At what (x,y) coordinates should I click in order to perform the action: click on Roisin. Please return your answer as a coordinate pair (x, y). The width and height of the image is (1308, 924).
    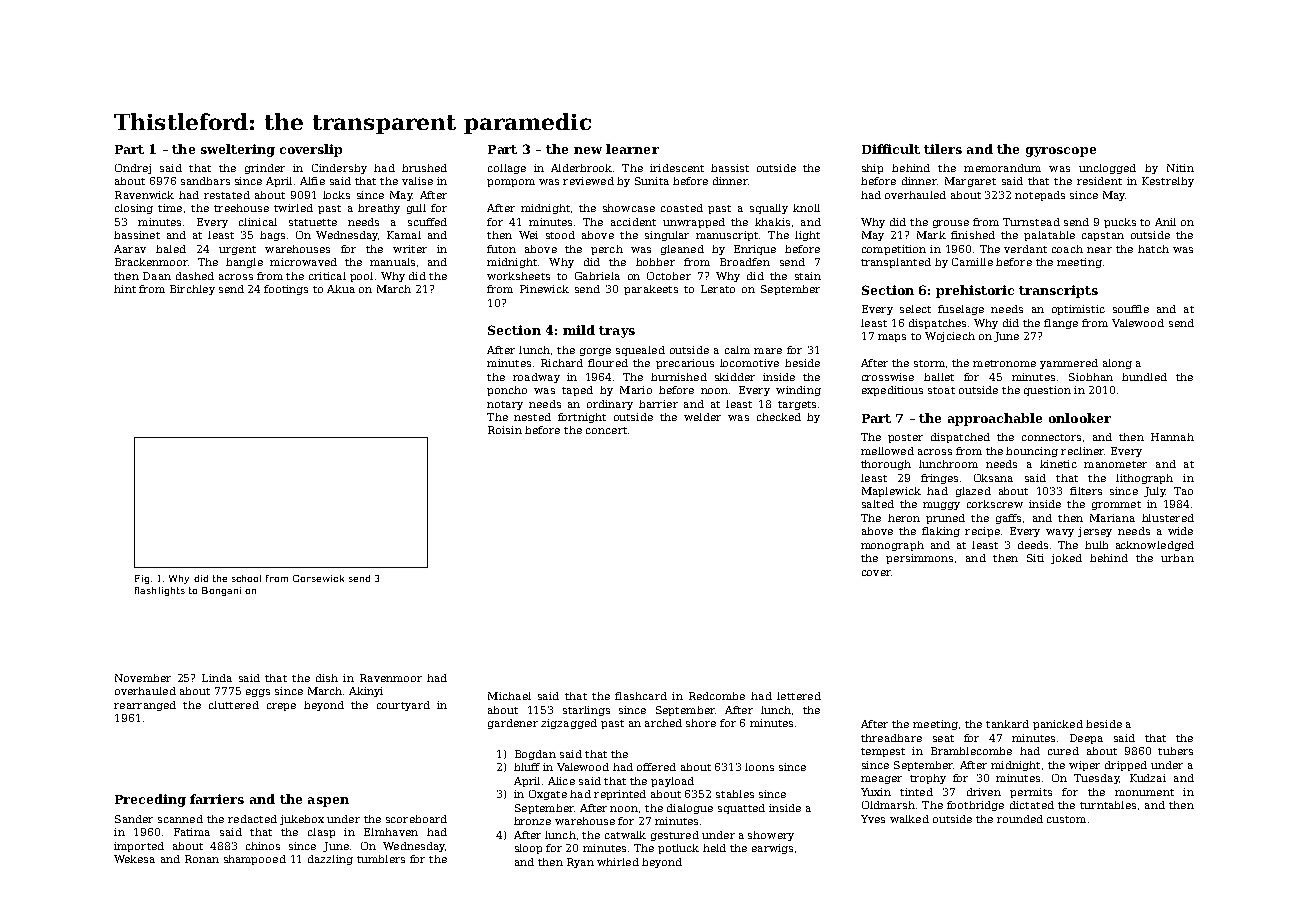
    Looking at the image, I should click on (505, 430).
